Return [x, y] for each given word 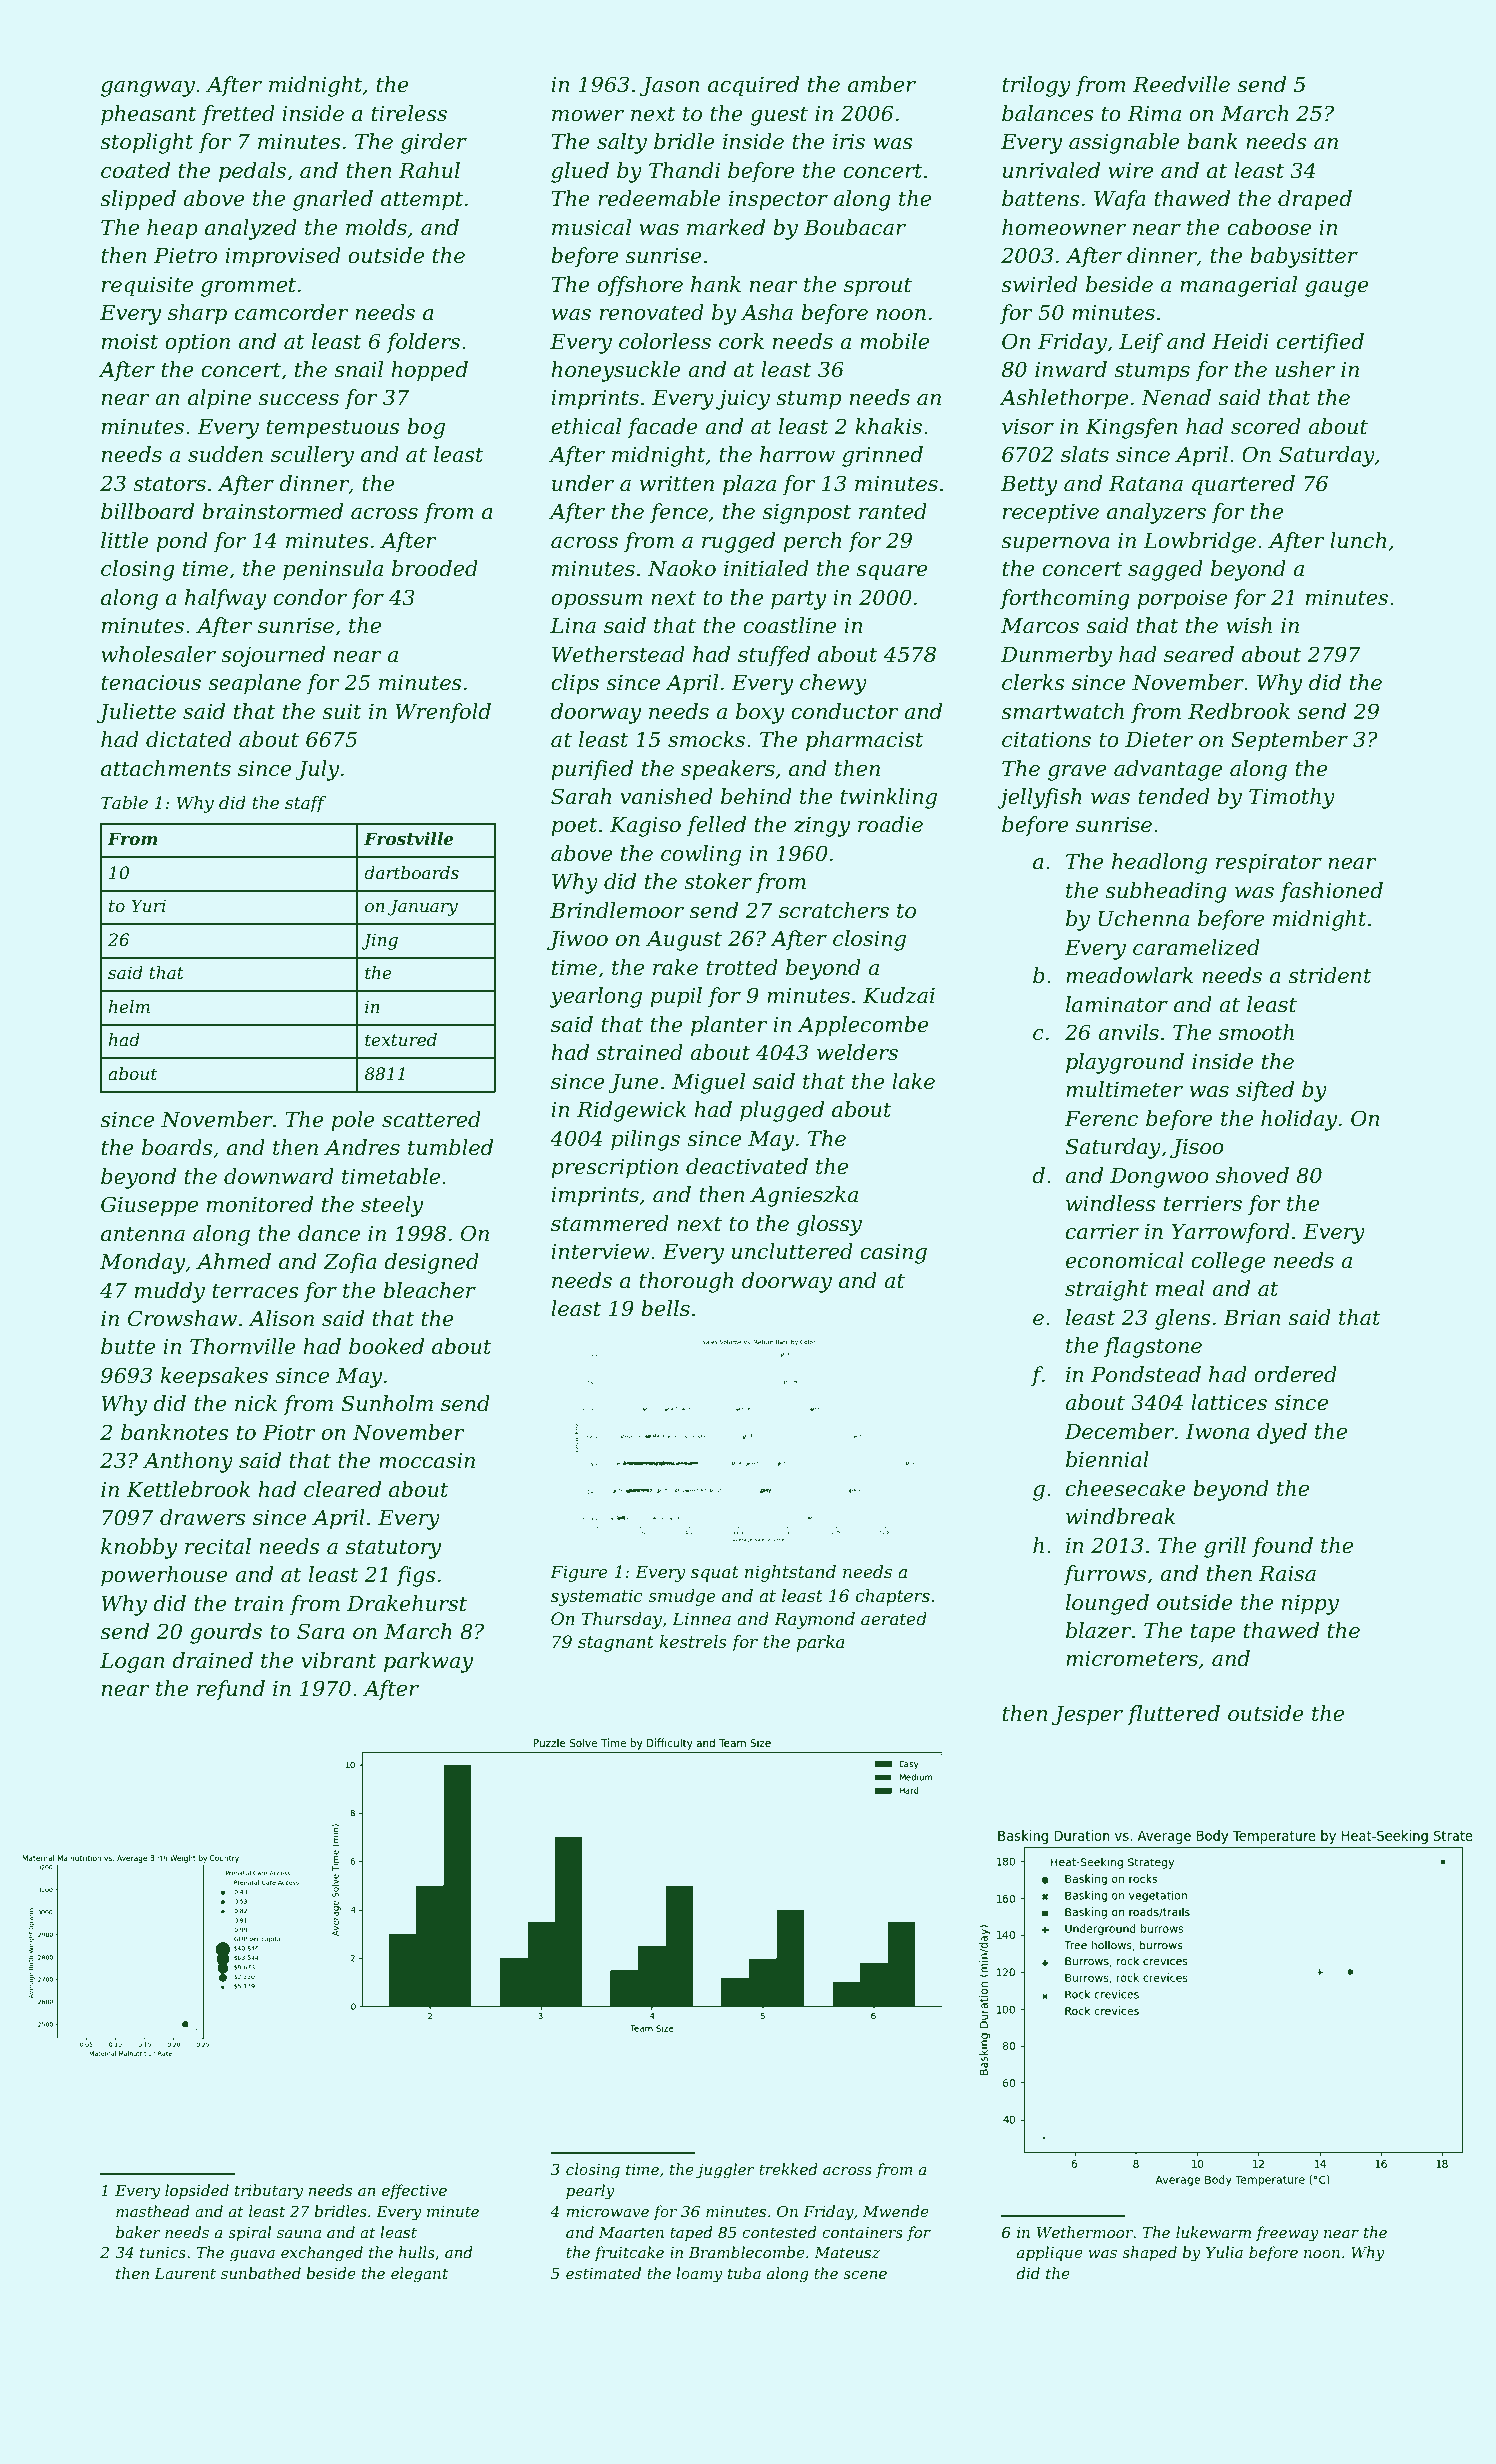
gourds [226, 1633]
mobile [894, 341]
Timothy [1292, 798]
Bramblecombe [747, 2252]
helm [129, 1006]
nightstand [790, 1573]
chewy [833, 684]
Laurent [185, 2273]
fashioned [1331, 892]
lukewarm [1213, 2232]
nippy [1310, 1605]
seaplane [254, 684]
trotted [742, 967]
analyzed [251, 229]
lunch [1358, 540]
